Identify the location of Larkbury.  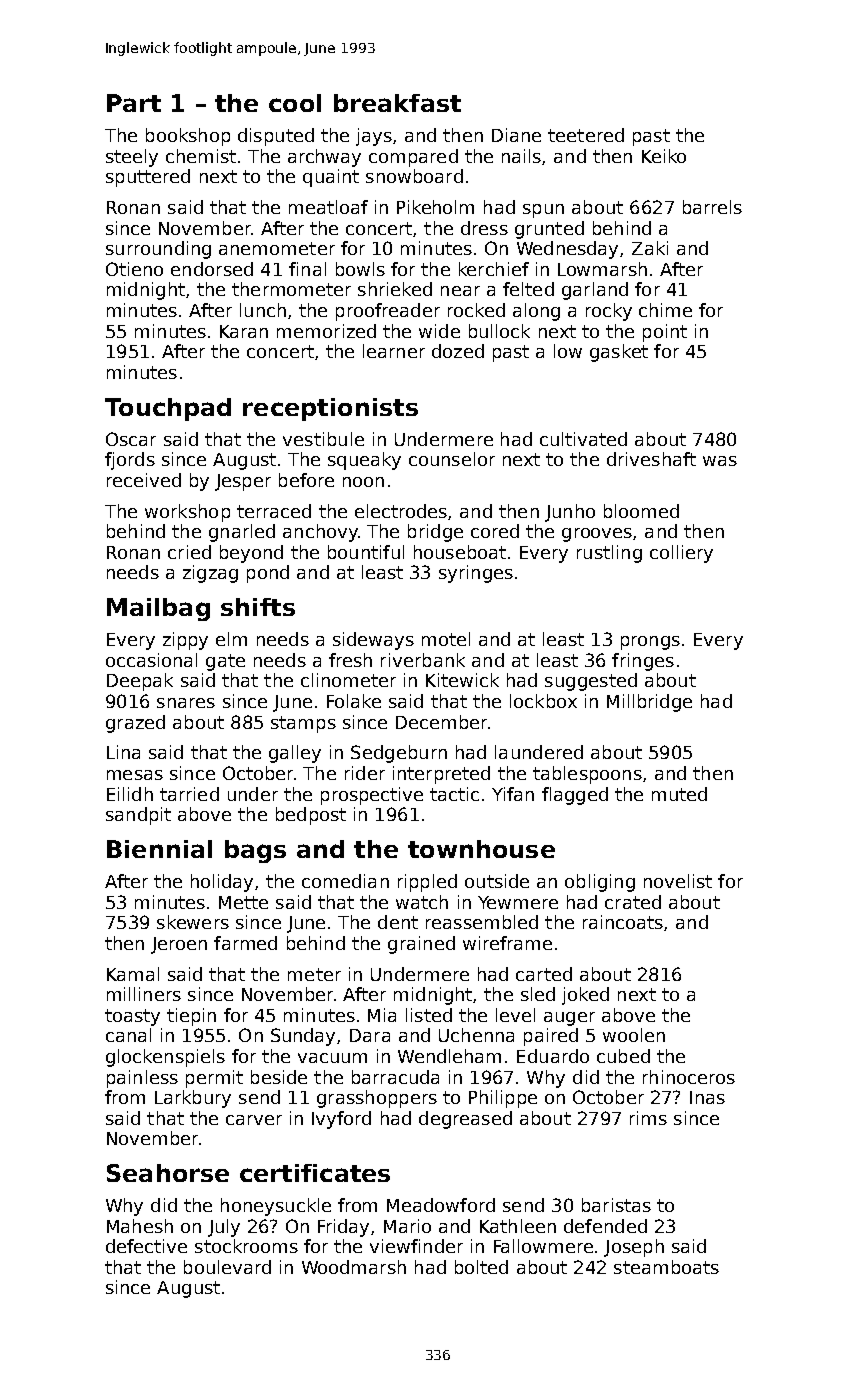
(193, 1099).
